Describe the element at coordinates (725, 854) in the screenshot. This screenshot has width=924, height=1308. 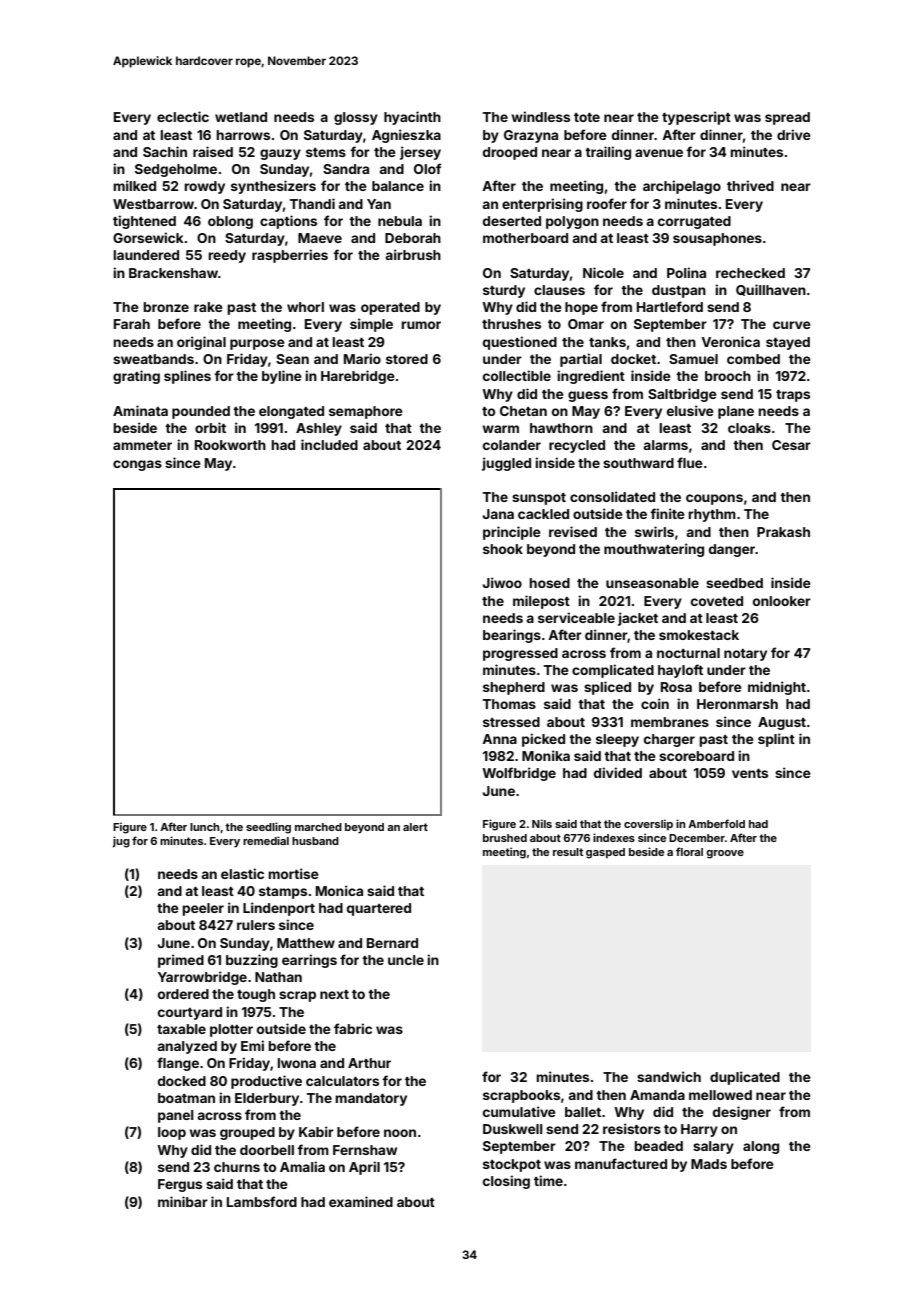
I see `groove` at that location.
